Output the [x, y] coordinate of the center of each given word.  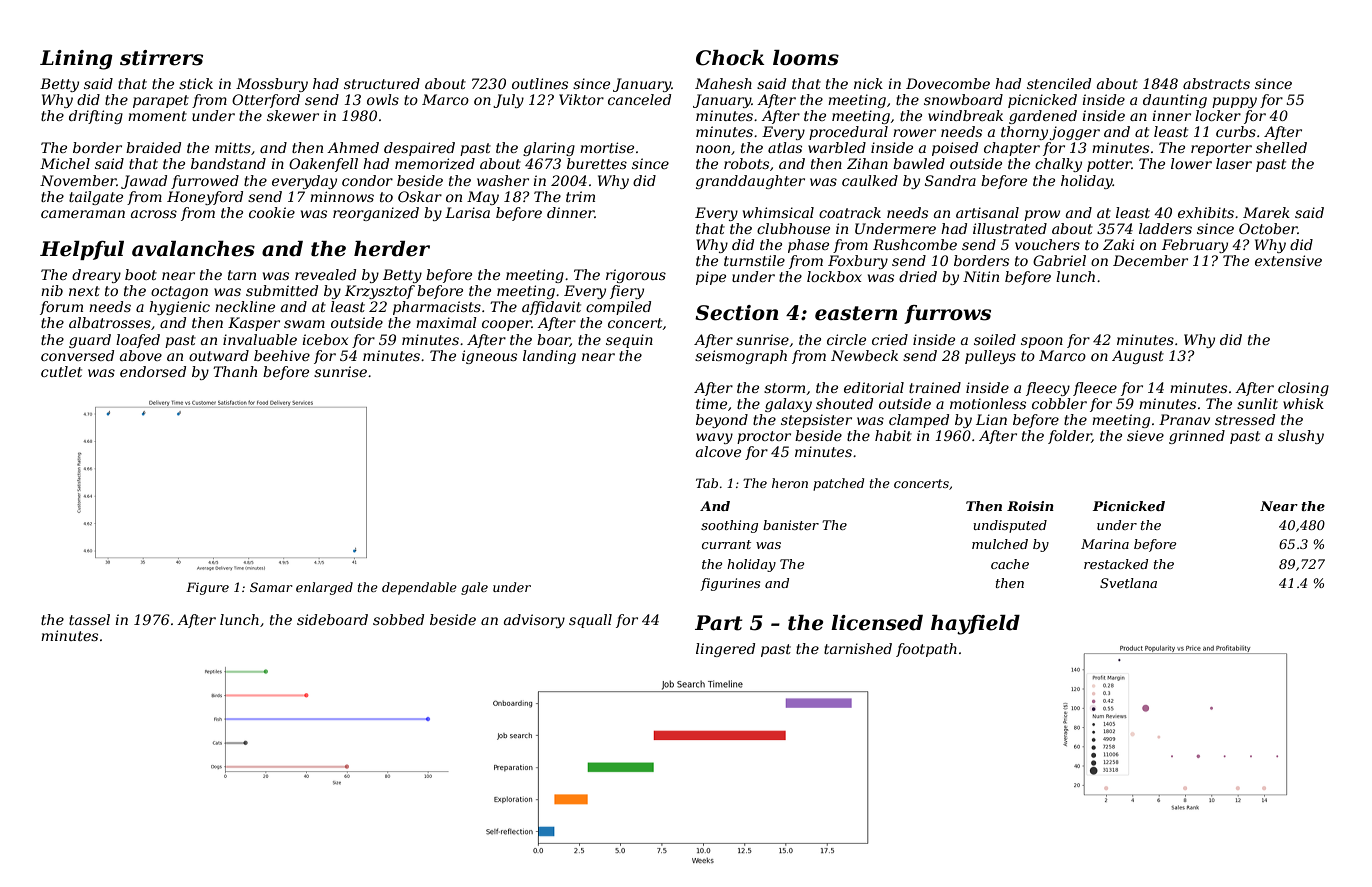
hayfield [975, 625]
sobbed [398, 619]
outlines [540, 83]
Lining [76, 60]
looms [806, 58]
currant [726, 544]
